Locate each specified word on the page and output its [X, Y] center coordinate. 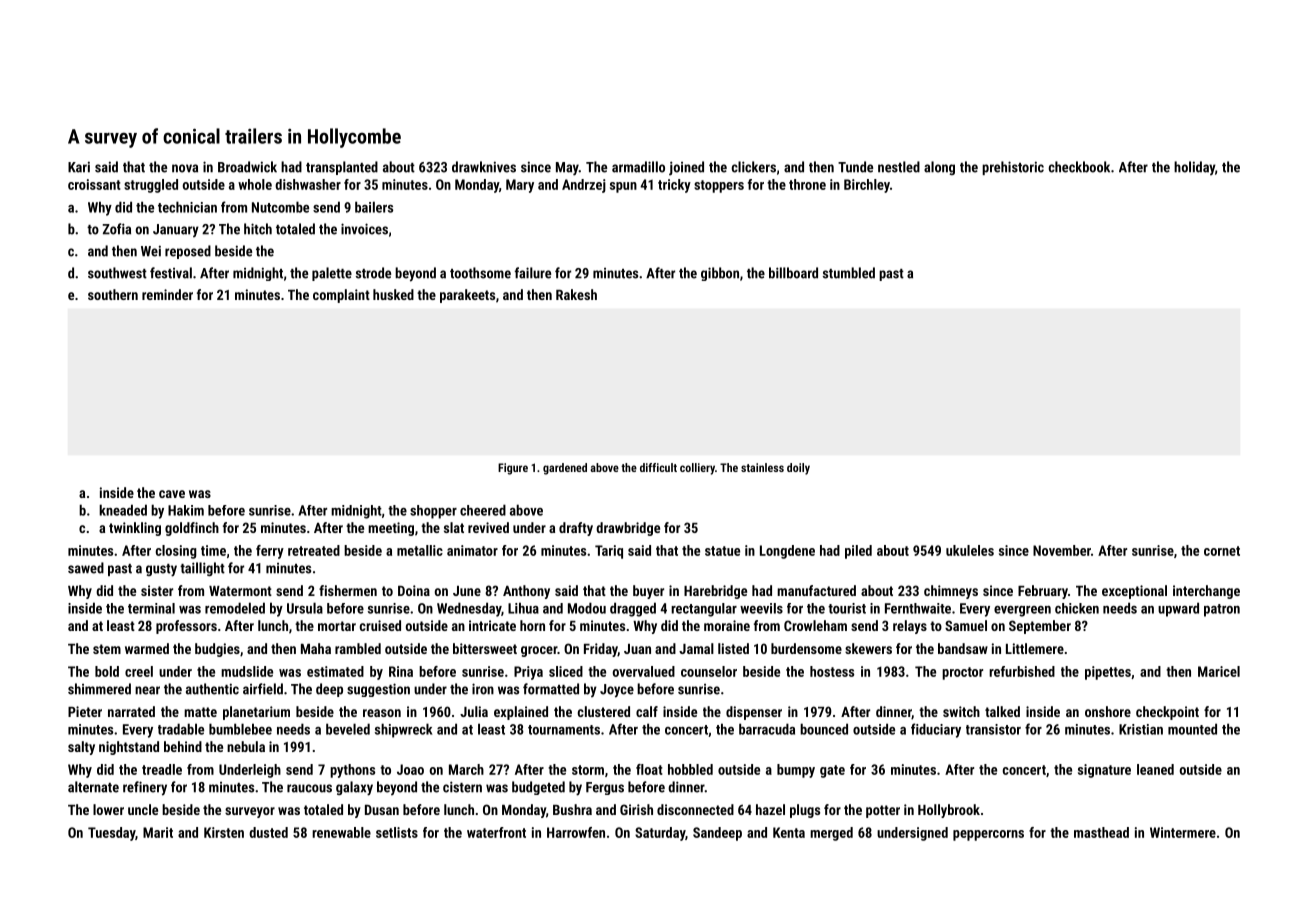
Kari [79, 167]
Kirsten [224, 832]
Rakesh [576, 294]
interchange [1206, 592]
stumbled [849, 273]
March [466, 769]
